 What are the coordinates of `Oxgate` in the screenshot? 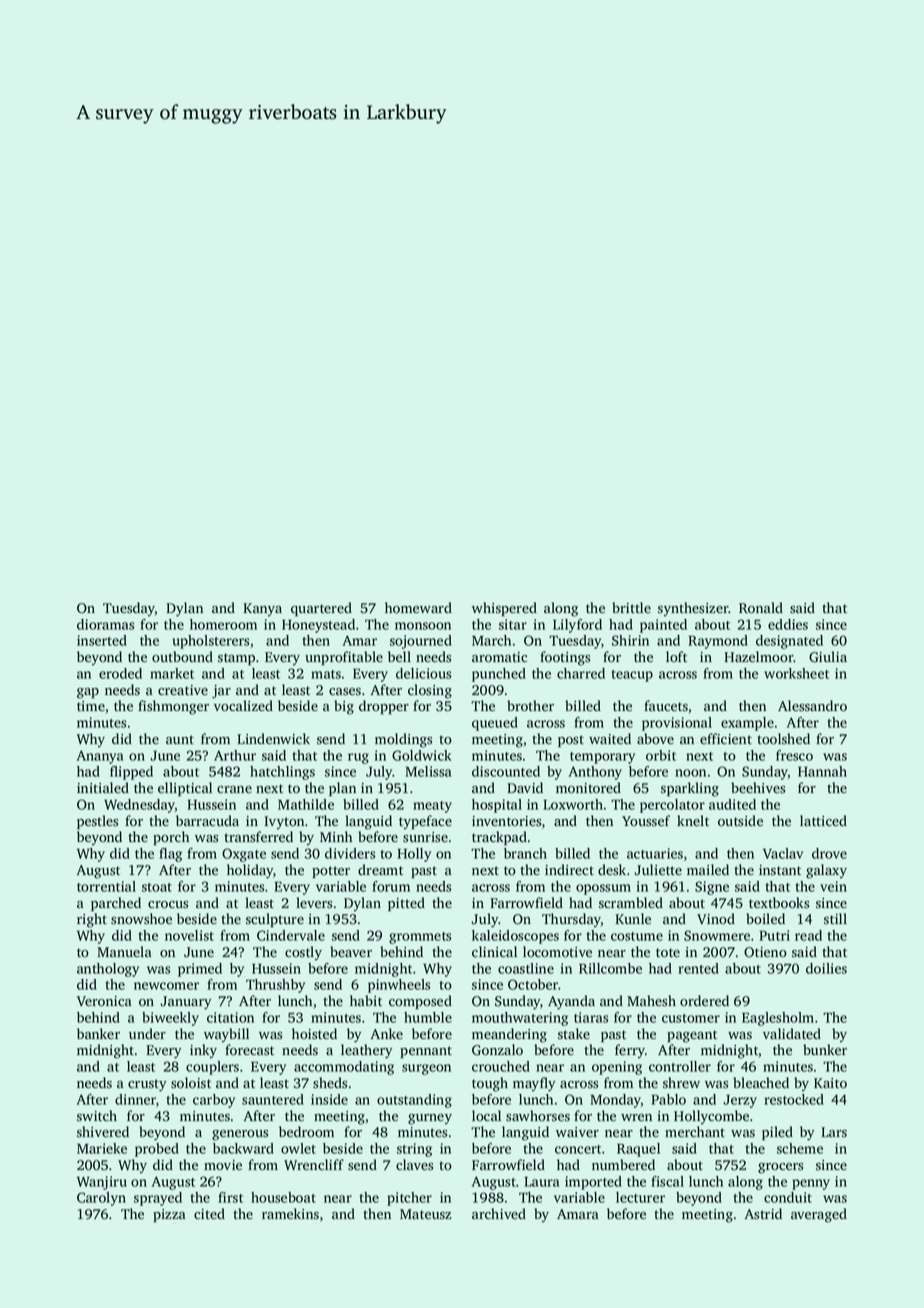 It's located at (244, 855).
